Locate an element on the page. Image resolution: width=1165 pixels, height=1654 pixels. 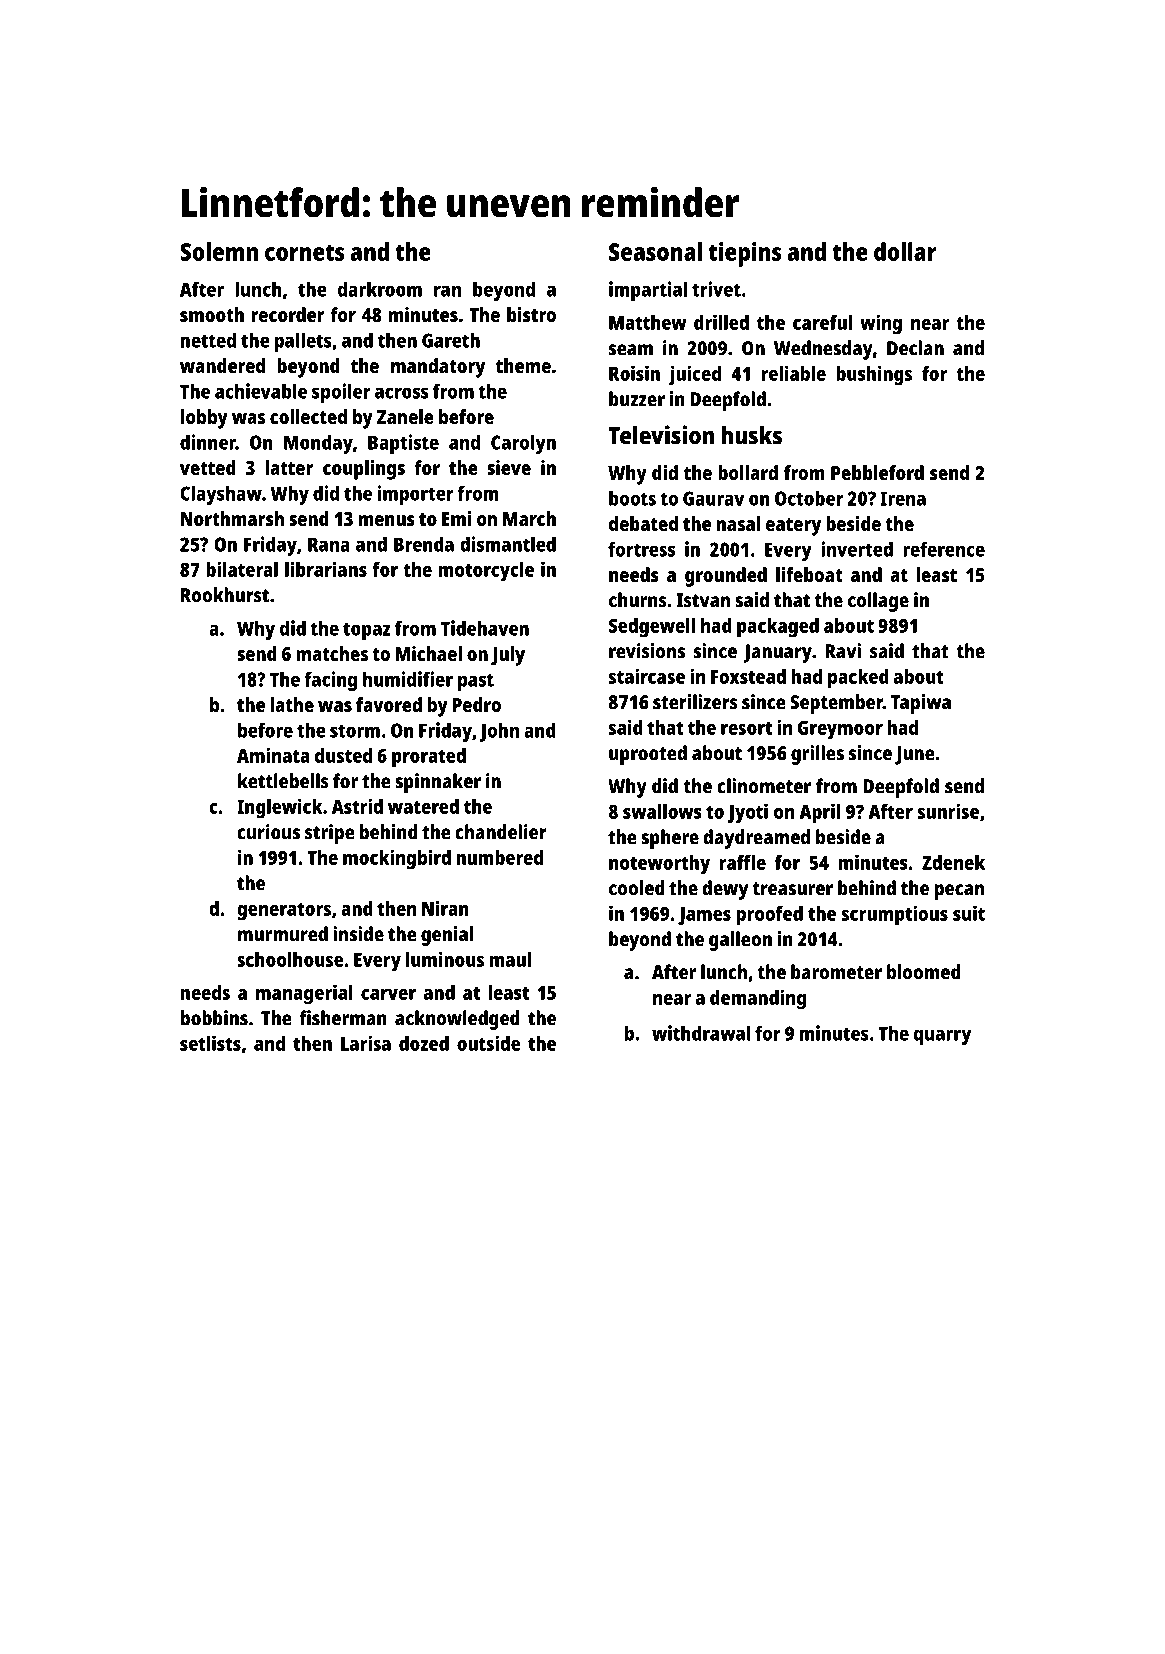
bilateral is located at coordinates (242, 569).
